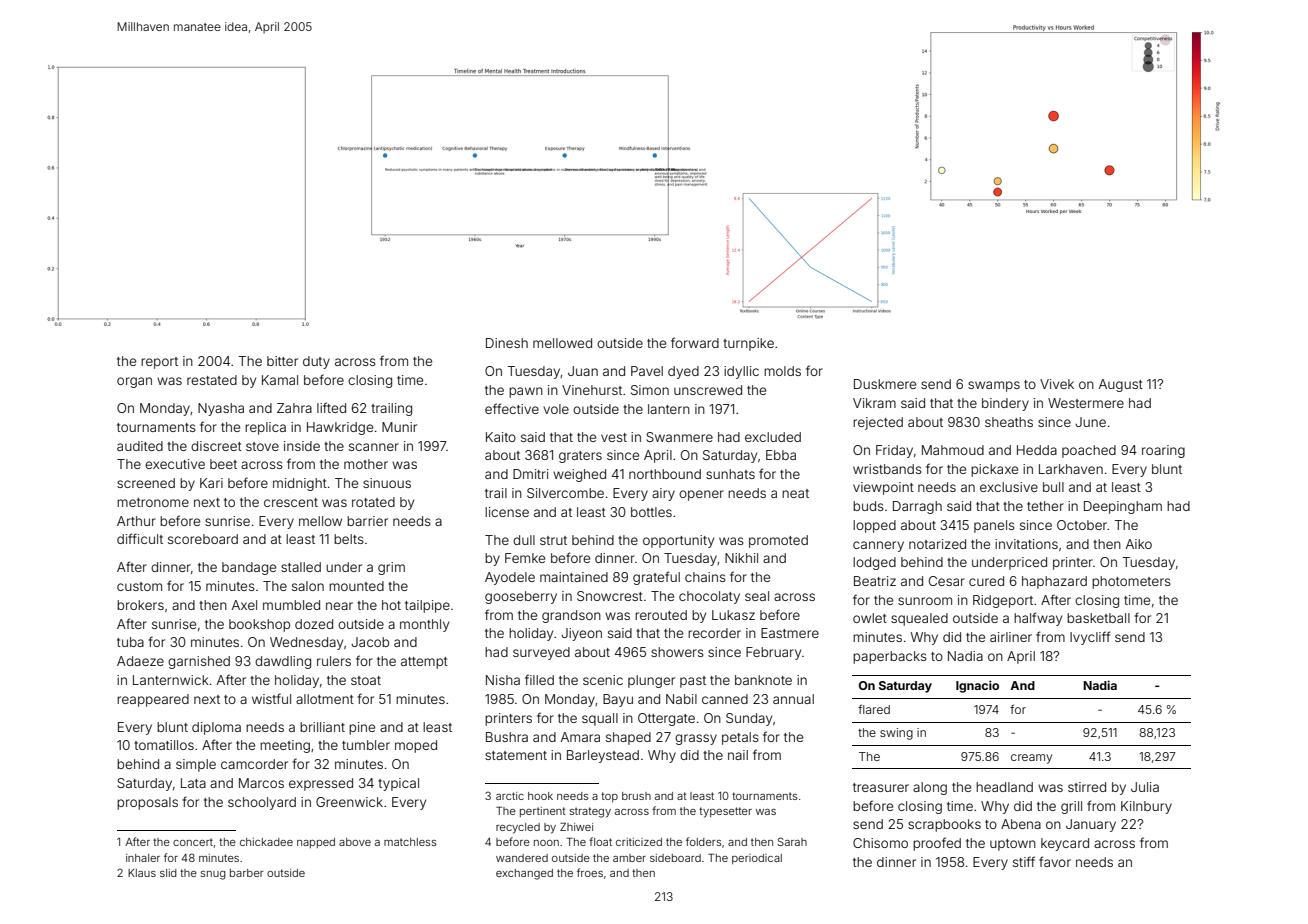  Describe the element at coordinates (130, 642) in the image. I see `tuba` at that location.
